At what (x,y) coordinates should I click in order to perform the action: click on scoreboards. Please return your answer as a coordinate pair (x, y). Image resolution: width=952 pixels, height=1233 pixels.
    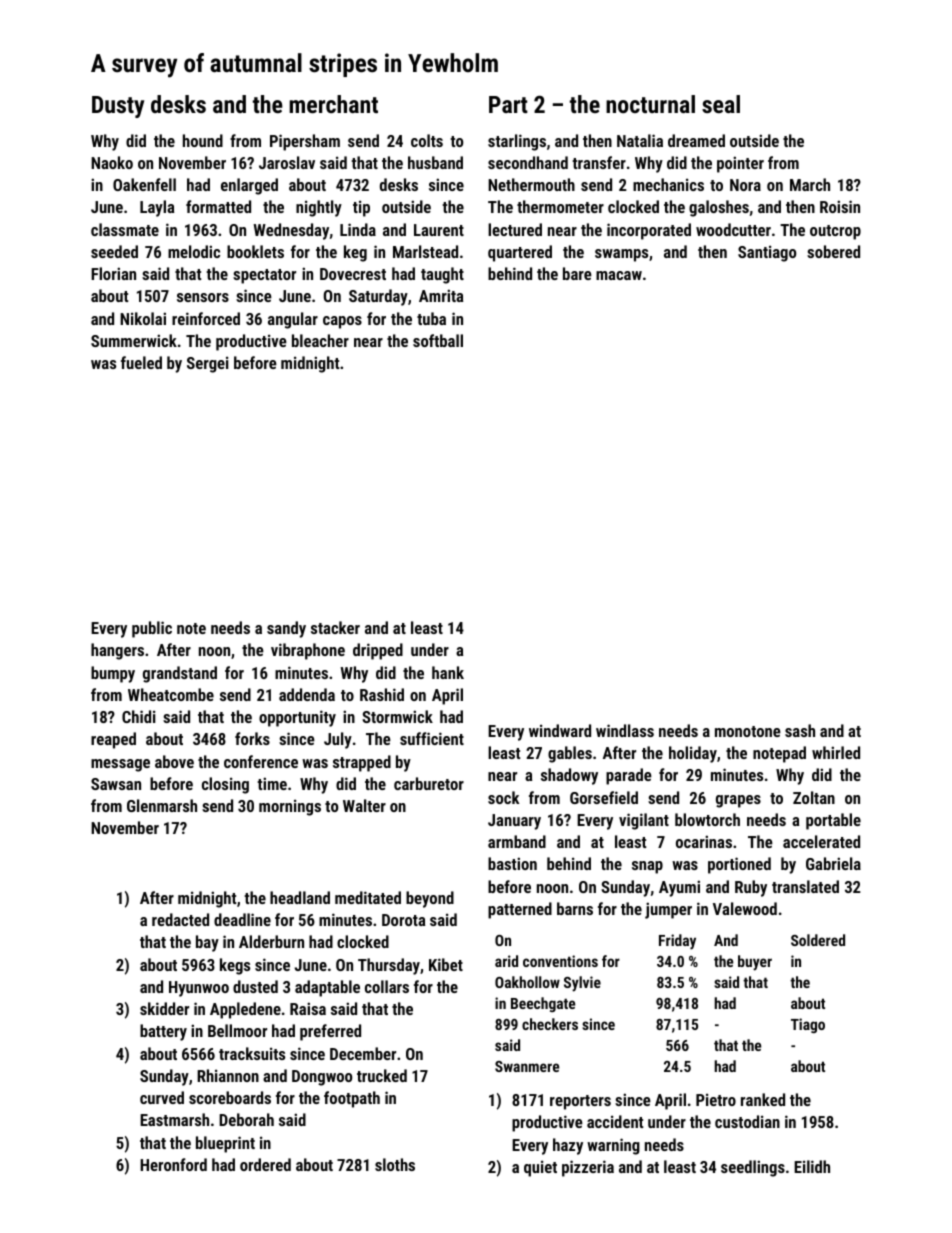
    Looking at the image, I should click on (230, 1097).
